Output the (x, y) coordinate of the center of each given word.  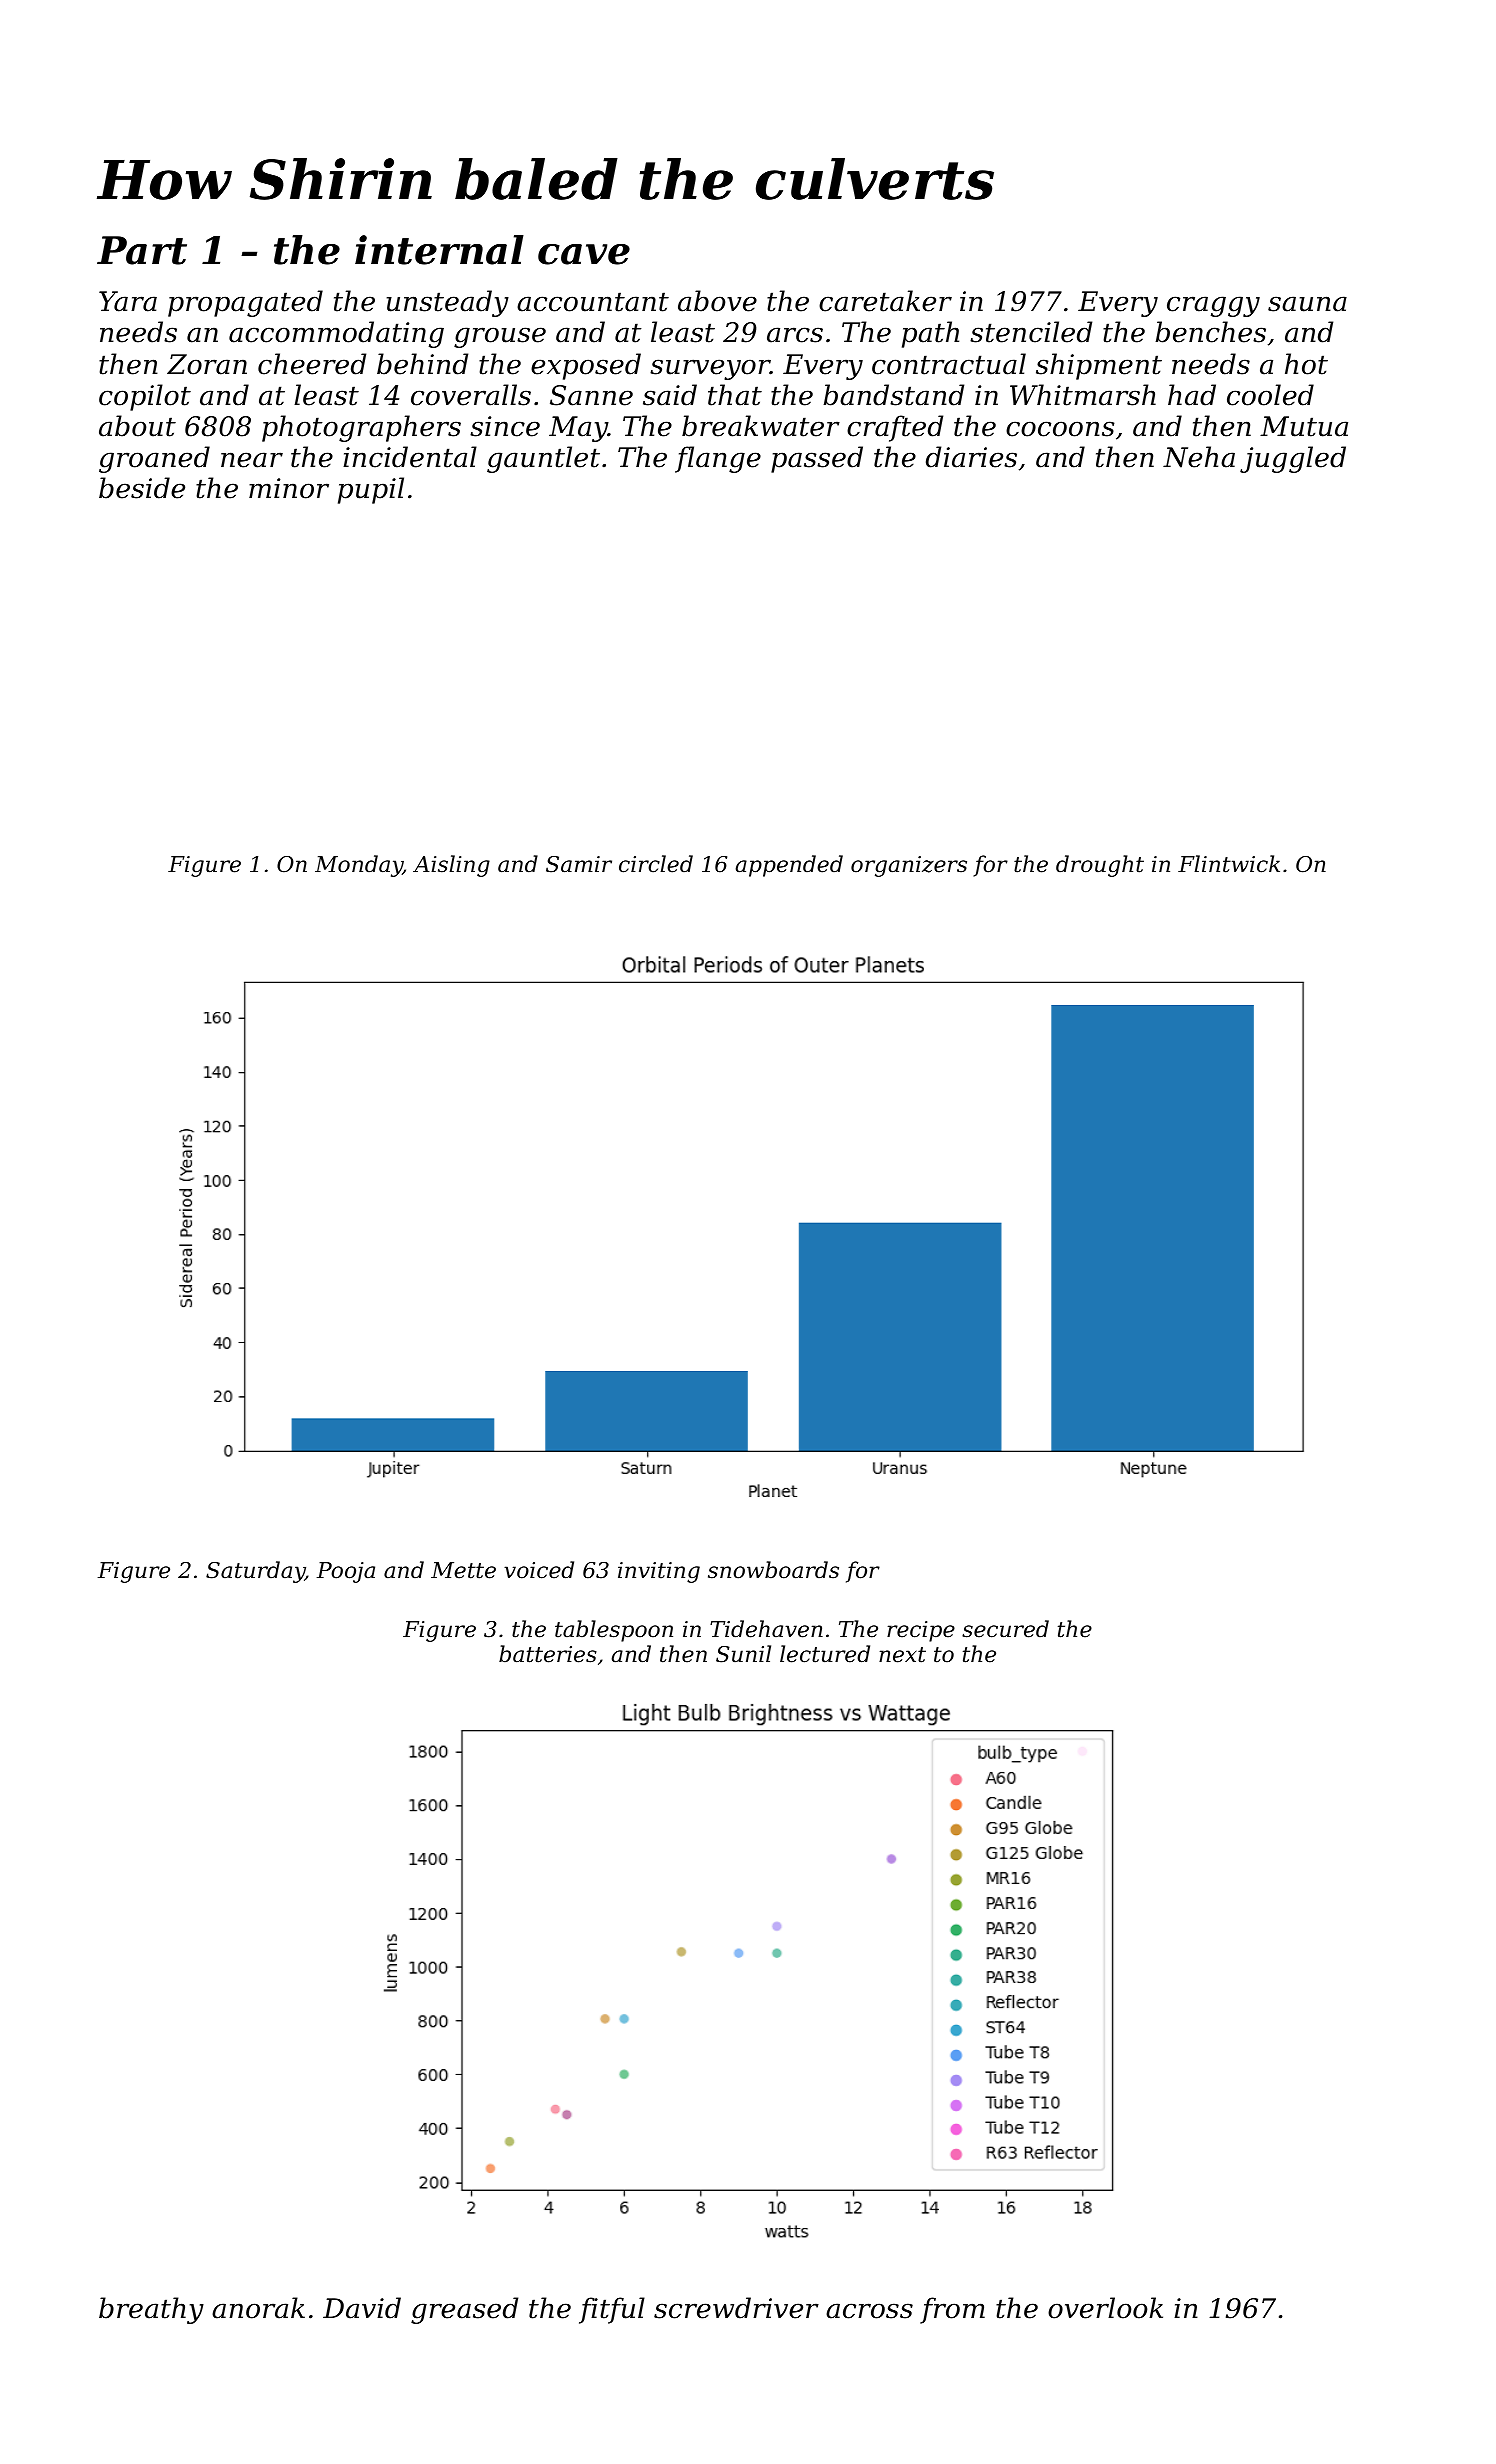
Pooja (346, 1572)
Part (142, 250)
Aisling (451, 866)
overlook (1105, 2308)
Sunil (743, 1654)
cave (584, 254)
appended (789, 866)
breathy (151, 2310)
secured (1005, 1629)
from (952, 2310)
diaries (971, 457)
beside (142, 488)
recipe (921, 1631)
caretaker (885, 301)
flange (718, 459)
